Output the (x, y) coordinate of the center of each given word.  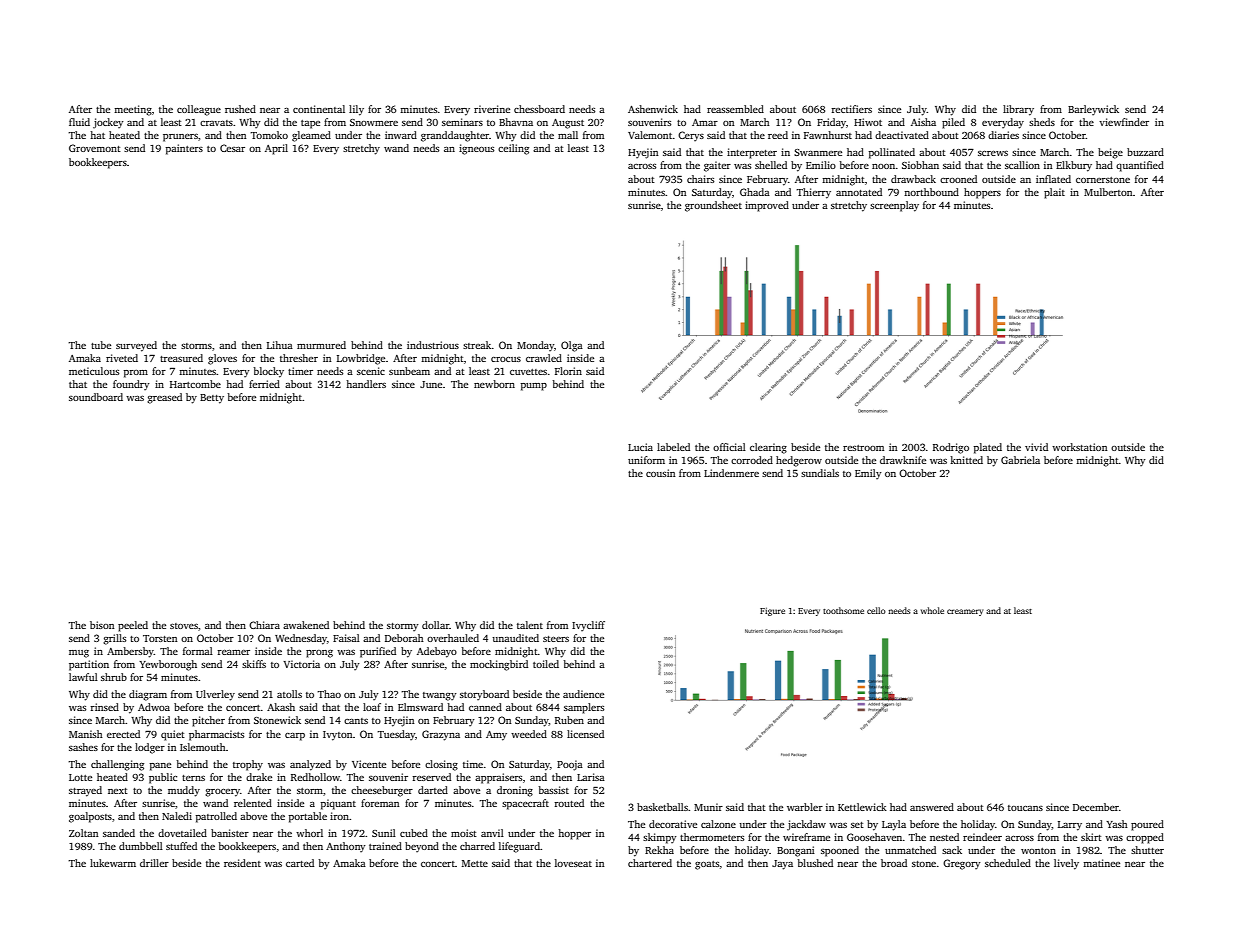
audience (583, 694)
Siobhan (920, 165)
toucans (1025, 808)
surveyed (136, 346)
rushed (240, 109)
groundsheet (713, 206)
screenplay (894, 206)
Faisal (346, 638)
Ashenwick (653, 109)
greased (164, 398)
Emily (868, 474)
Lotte (80, 777)
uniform (646, 460)
